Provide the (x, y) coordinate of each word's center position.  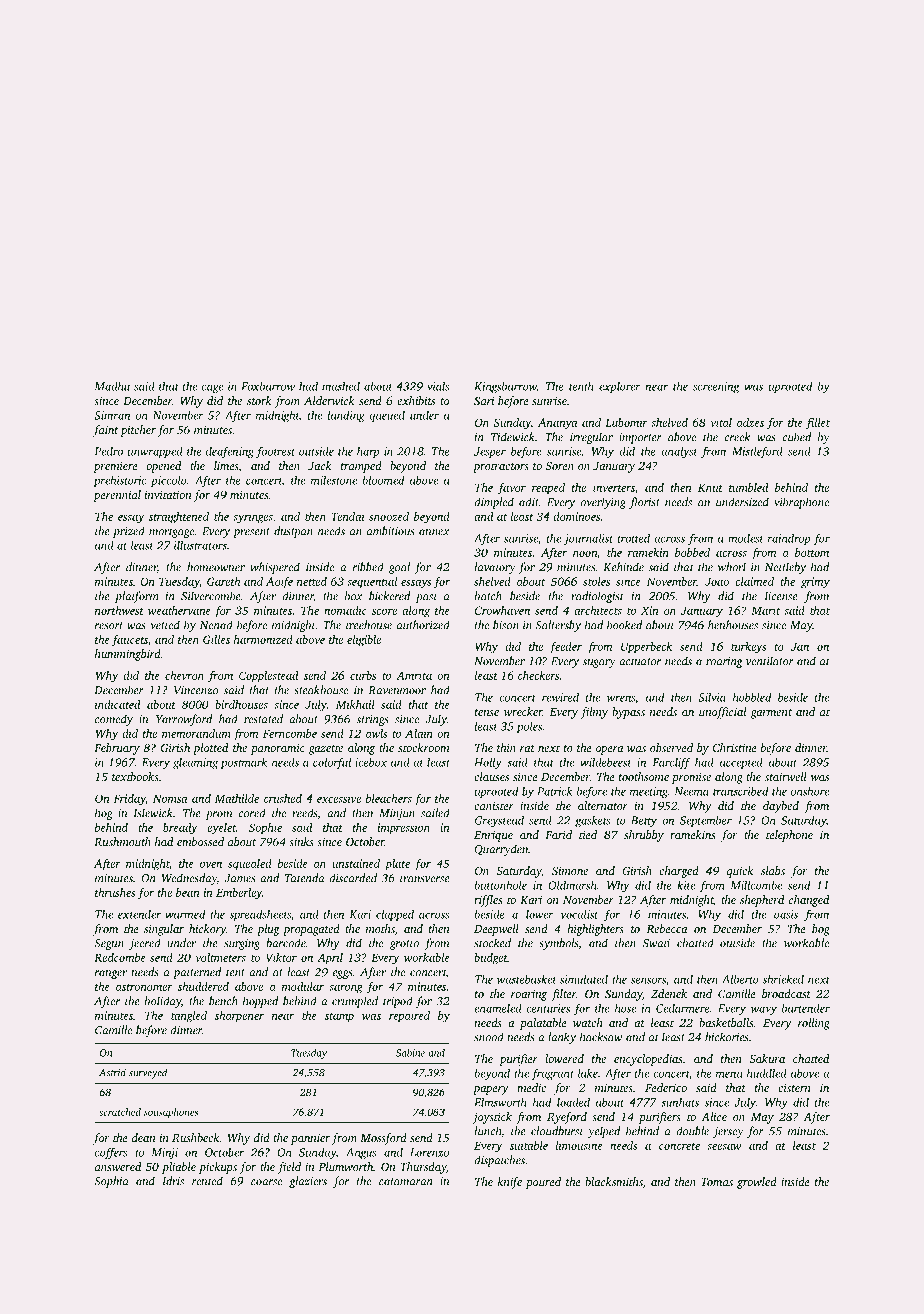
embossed (200, 841)
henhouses (733, 625)
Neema (691, 791)
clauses (491, 776)
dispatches (499, 1161)
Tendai (348, 516)
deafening (230, 452)
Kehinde (624, 567)
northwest (119, 610)
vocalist (579, 914)
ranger (111, 974)
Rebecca (667, 928)
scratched (120, 1112)
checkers (538, 675)
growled (757, 1183)
